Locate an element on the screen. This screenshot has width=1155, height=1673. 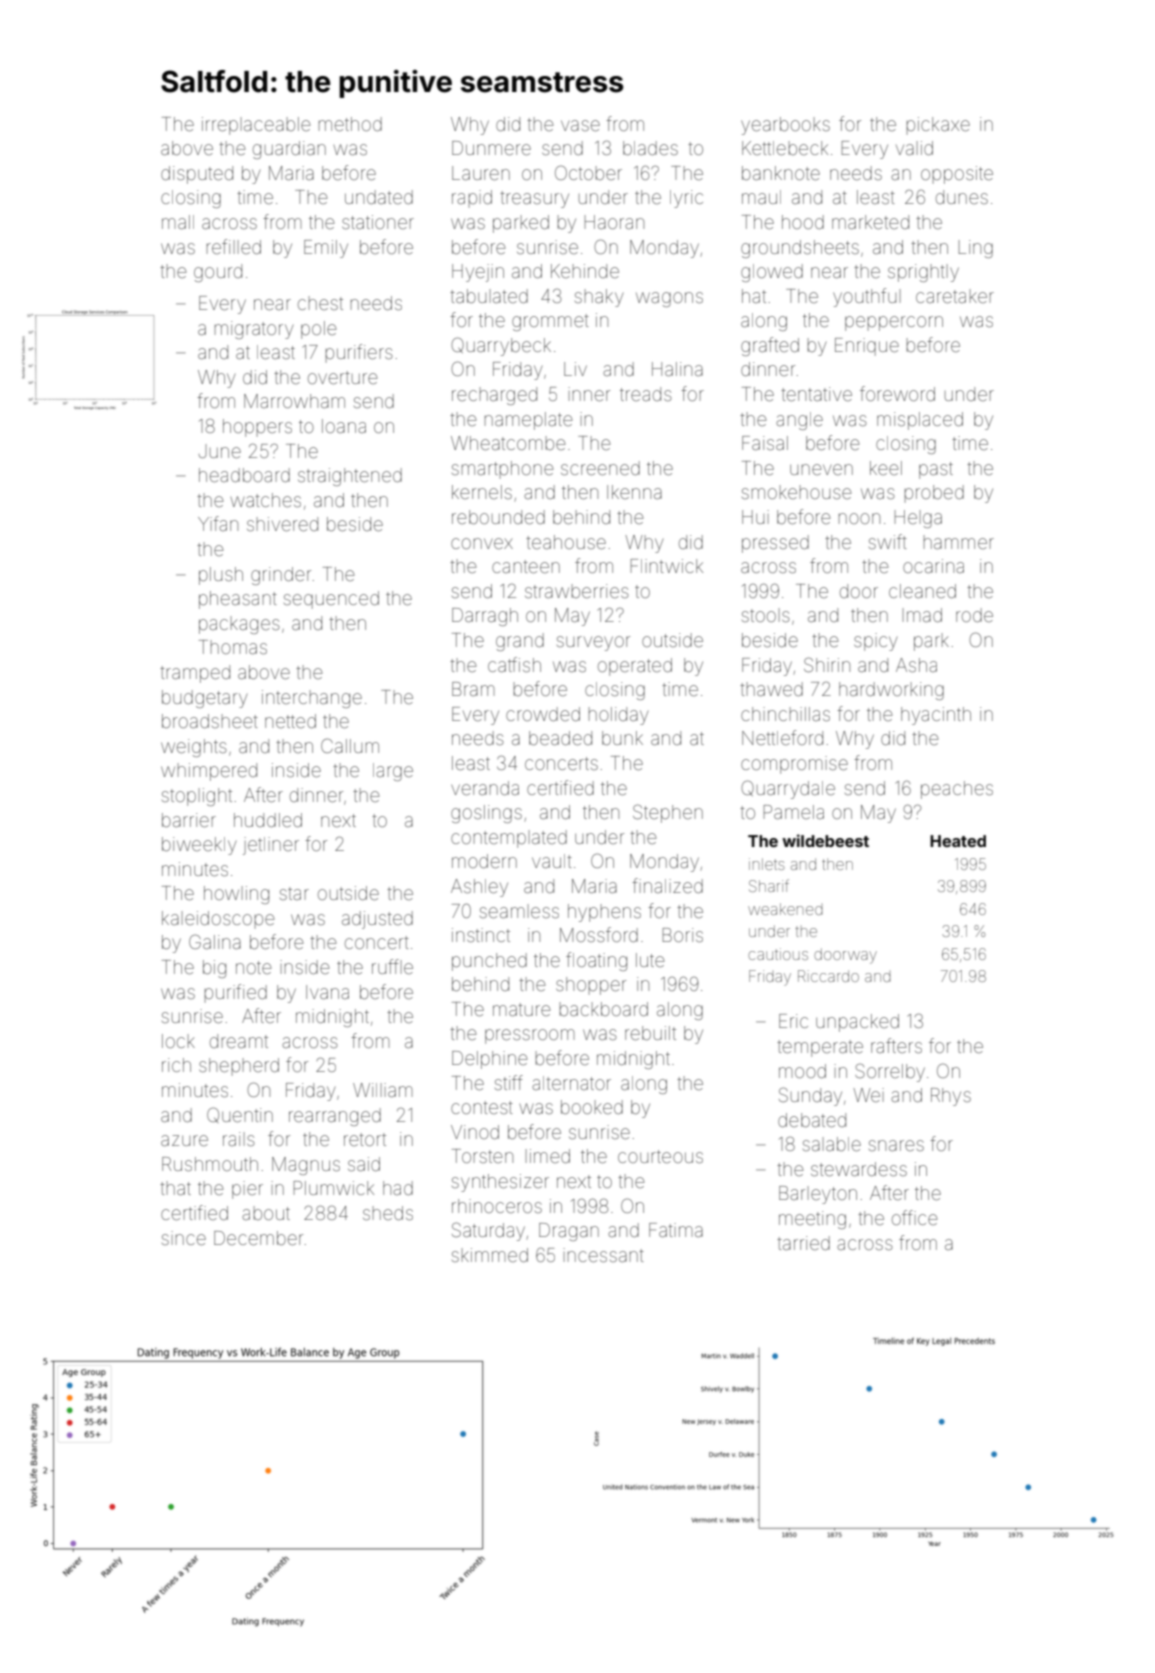
bunk is located at coordinates (622, 738).
